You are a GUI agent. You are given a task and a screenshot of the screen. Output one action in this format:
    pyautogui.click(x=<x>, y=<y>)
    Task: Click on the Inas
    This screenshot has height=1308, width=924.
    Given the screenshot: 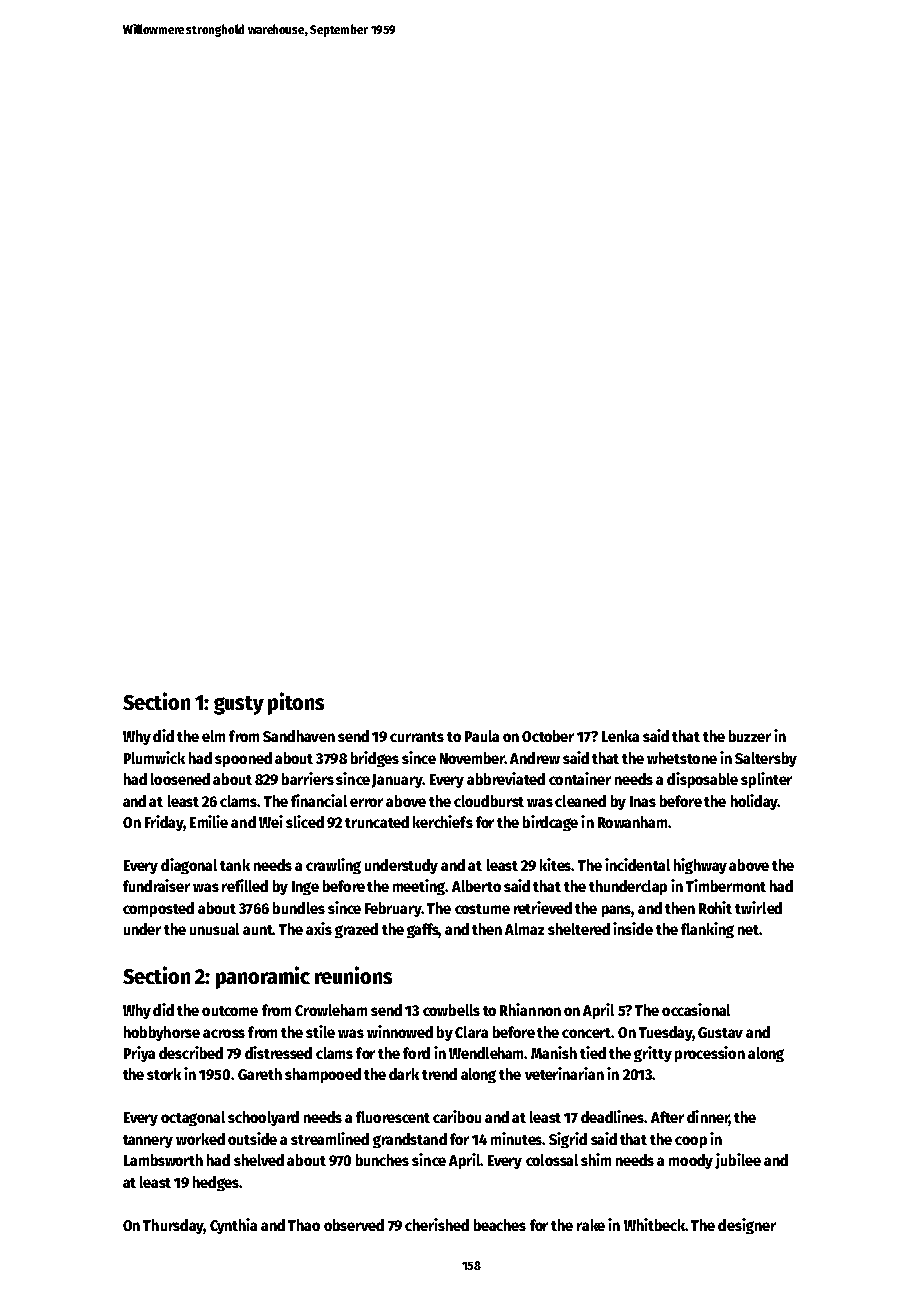 What is the action you would take?
    pyautogui.click(x=643, y=801)
